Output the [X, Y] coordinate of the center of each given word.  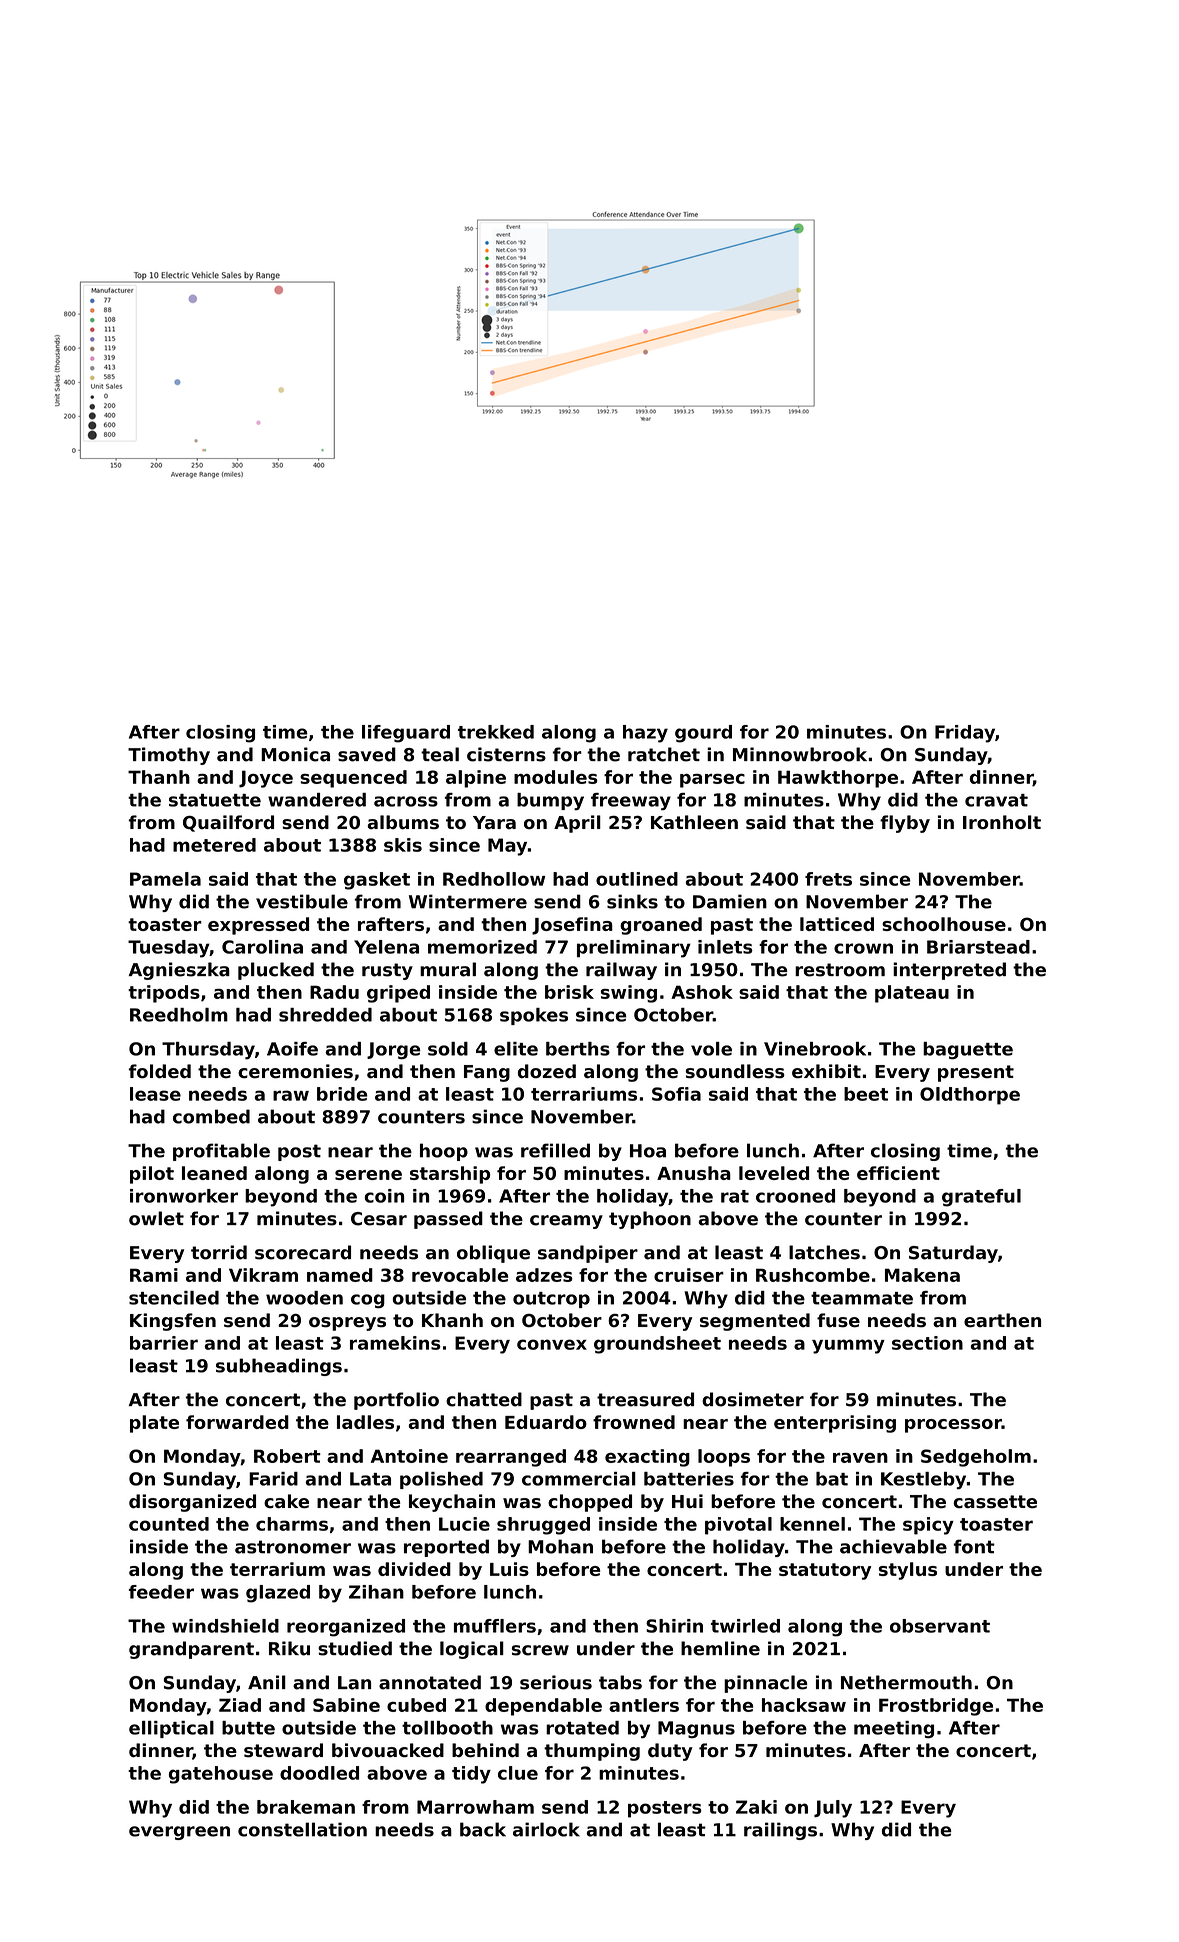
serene [368, 1175]
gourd [703, 734]
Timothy [169, 756]
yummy [848, 1346]
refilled [555, 1150]
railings [780, 1831]
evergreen [179, 1833]
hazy [645, 734]
